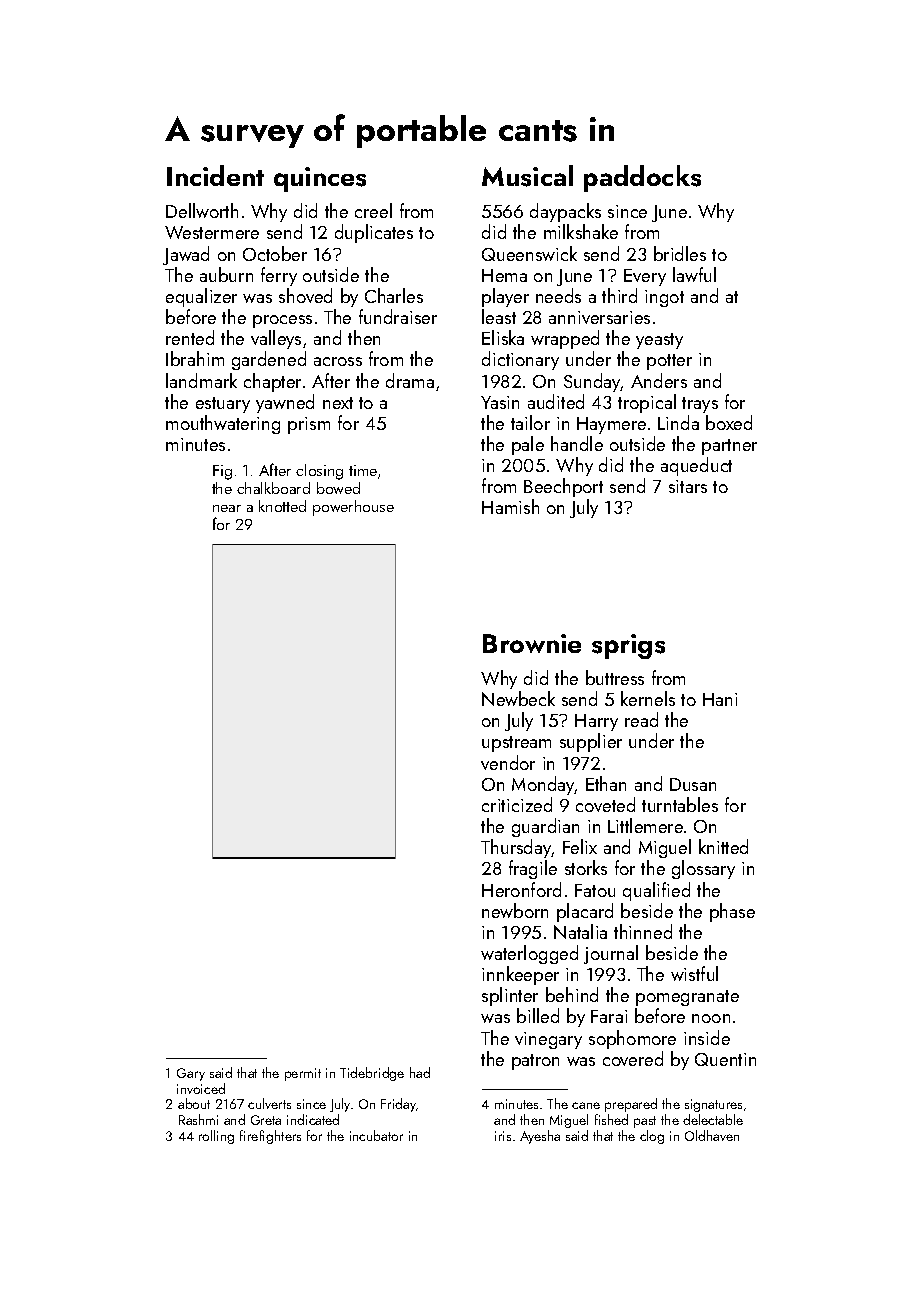 This page has width=924, height=1311. What do you see at coordinates (320, 179) in the page?
I see `quinces` at bounding box center [320, 179].
